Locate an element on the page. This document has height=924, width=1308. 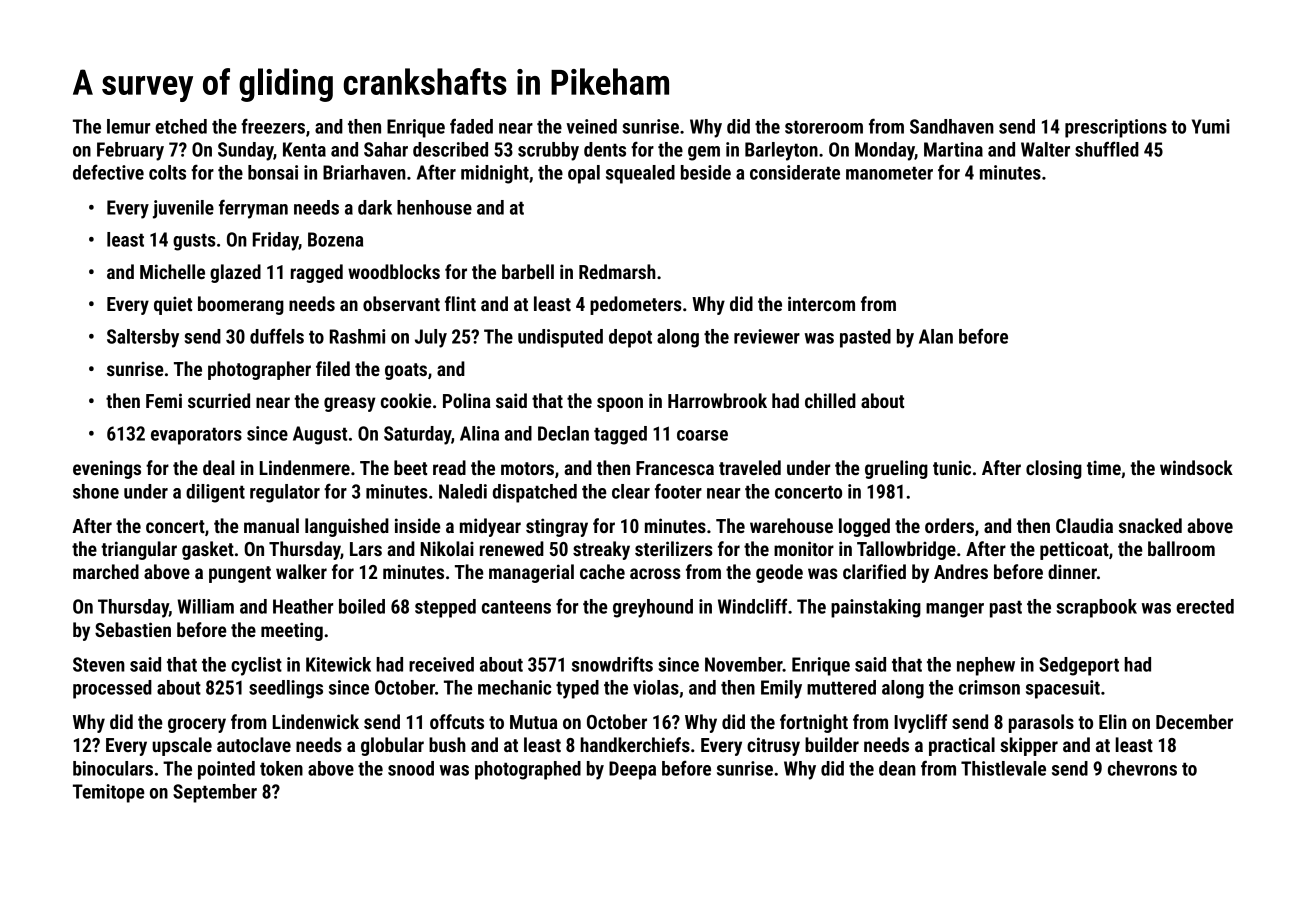
walker is located at coordinates (301, 571).
